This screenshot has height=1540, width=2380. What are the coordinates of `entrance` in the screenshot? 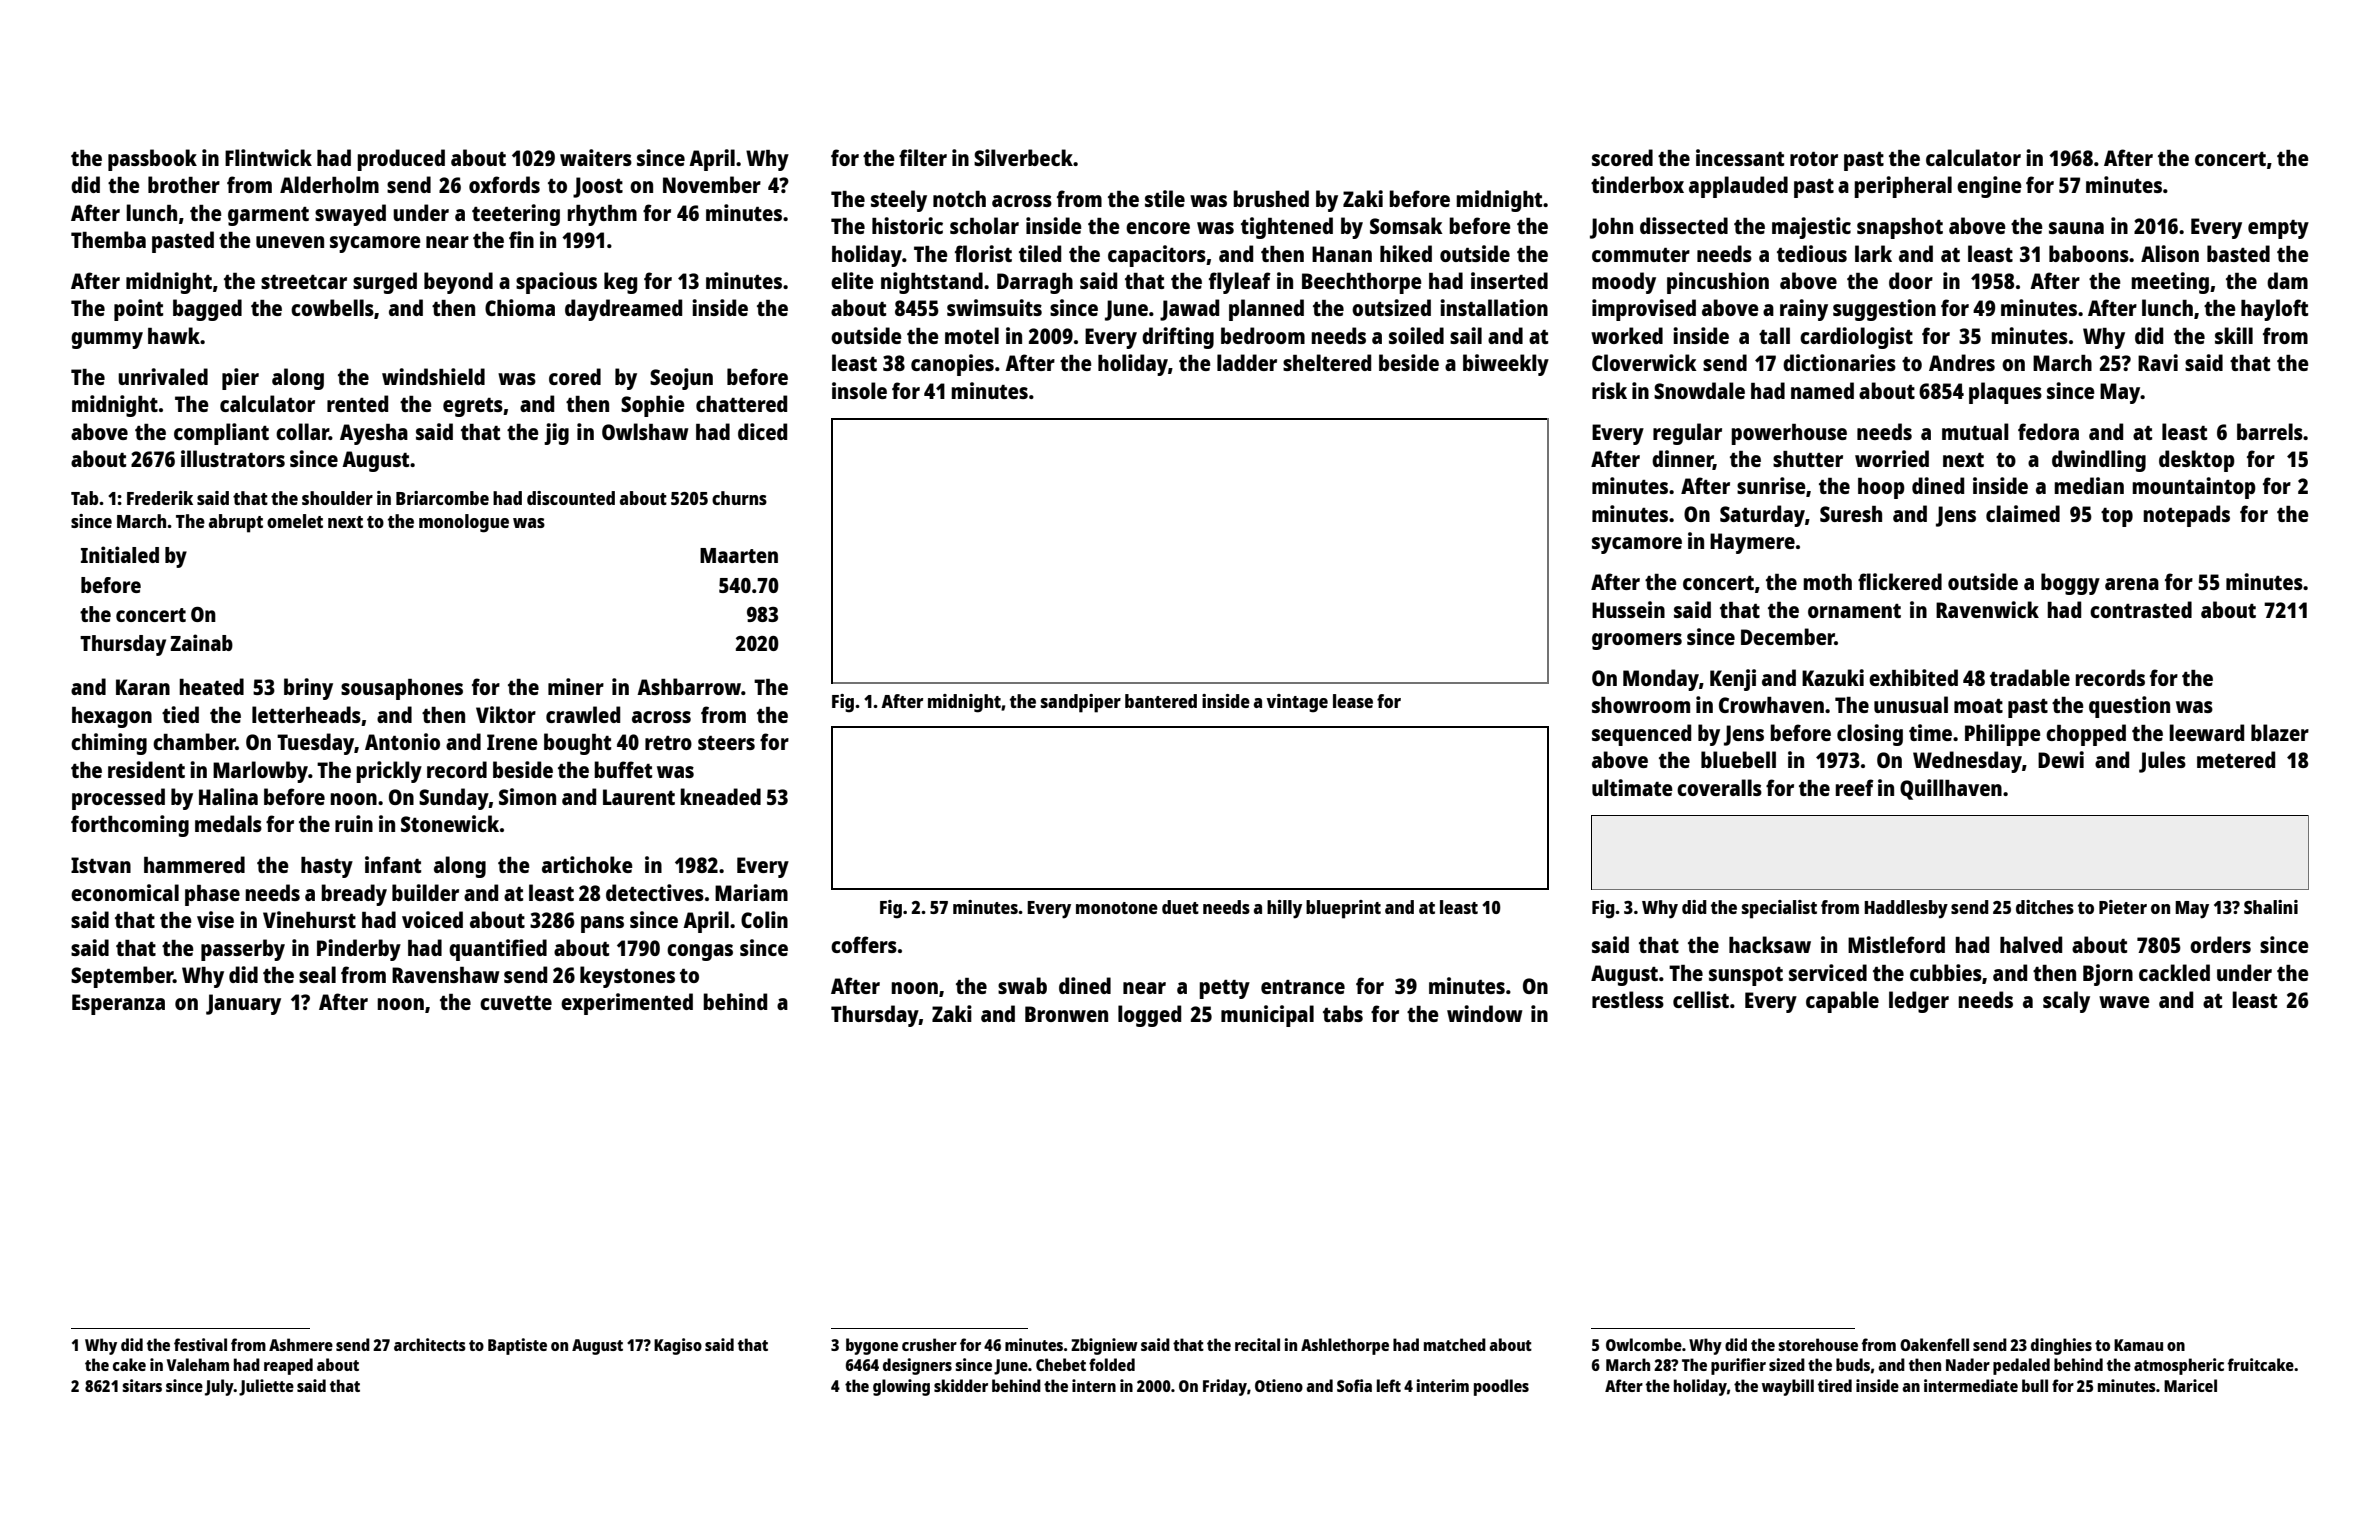 It's located at (1303, 987).
